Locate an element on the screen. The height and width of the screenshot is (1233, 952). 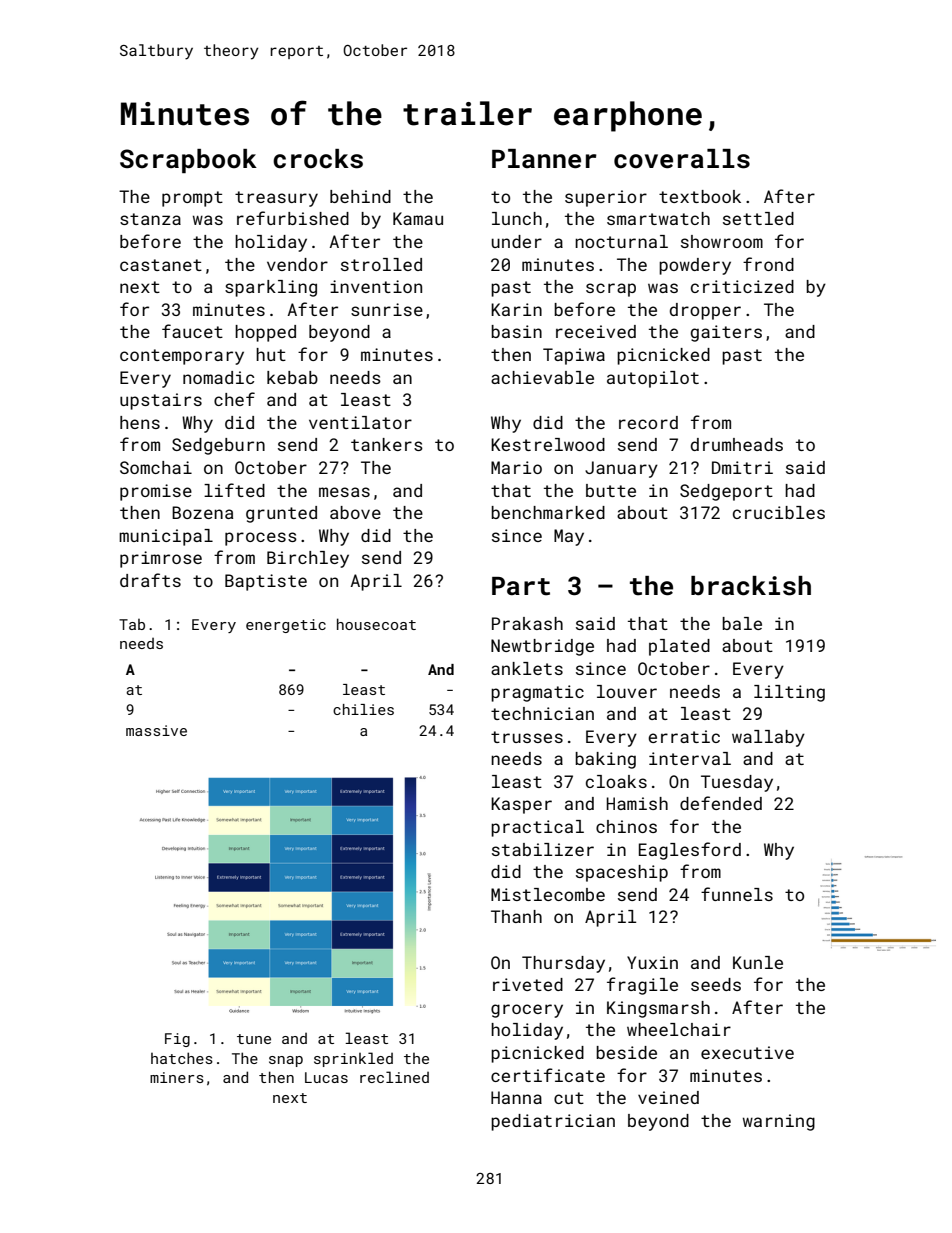
lunch is located at coordinates (517, 218).
